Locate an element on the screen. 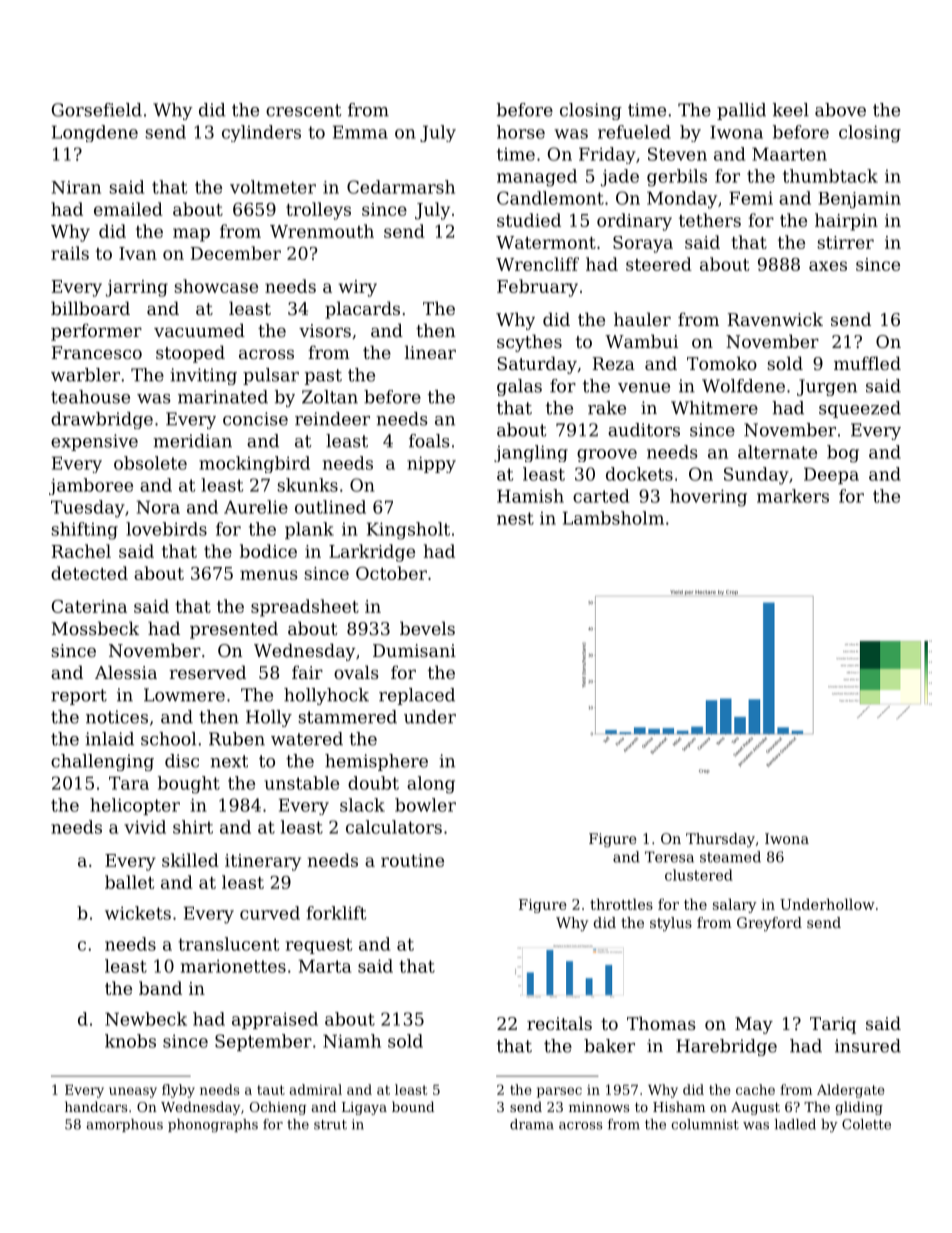 Image resolution: width=952 pixels, height=1233 pixels. Ligaya is located at coordinates (364, 1108).
